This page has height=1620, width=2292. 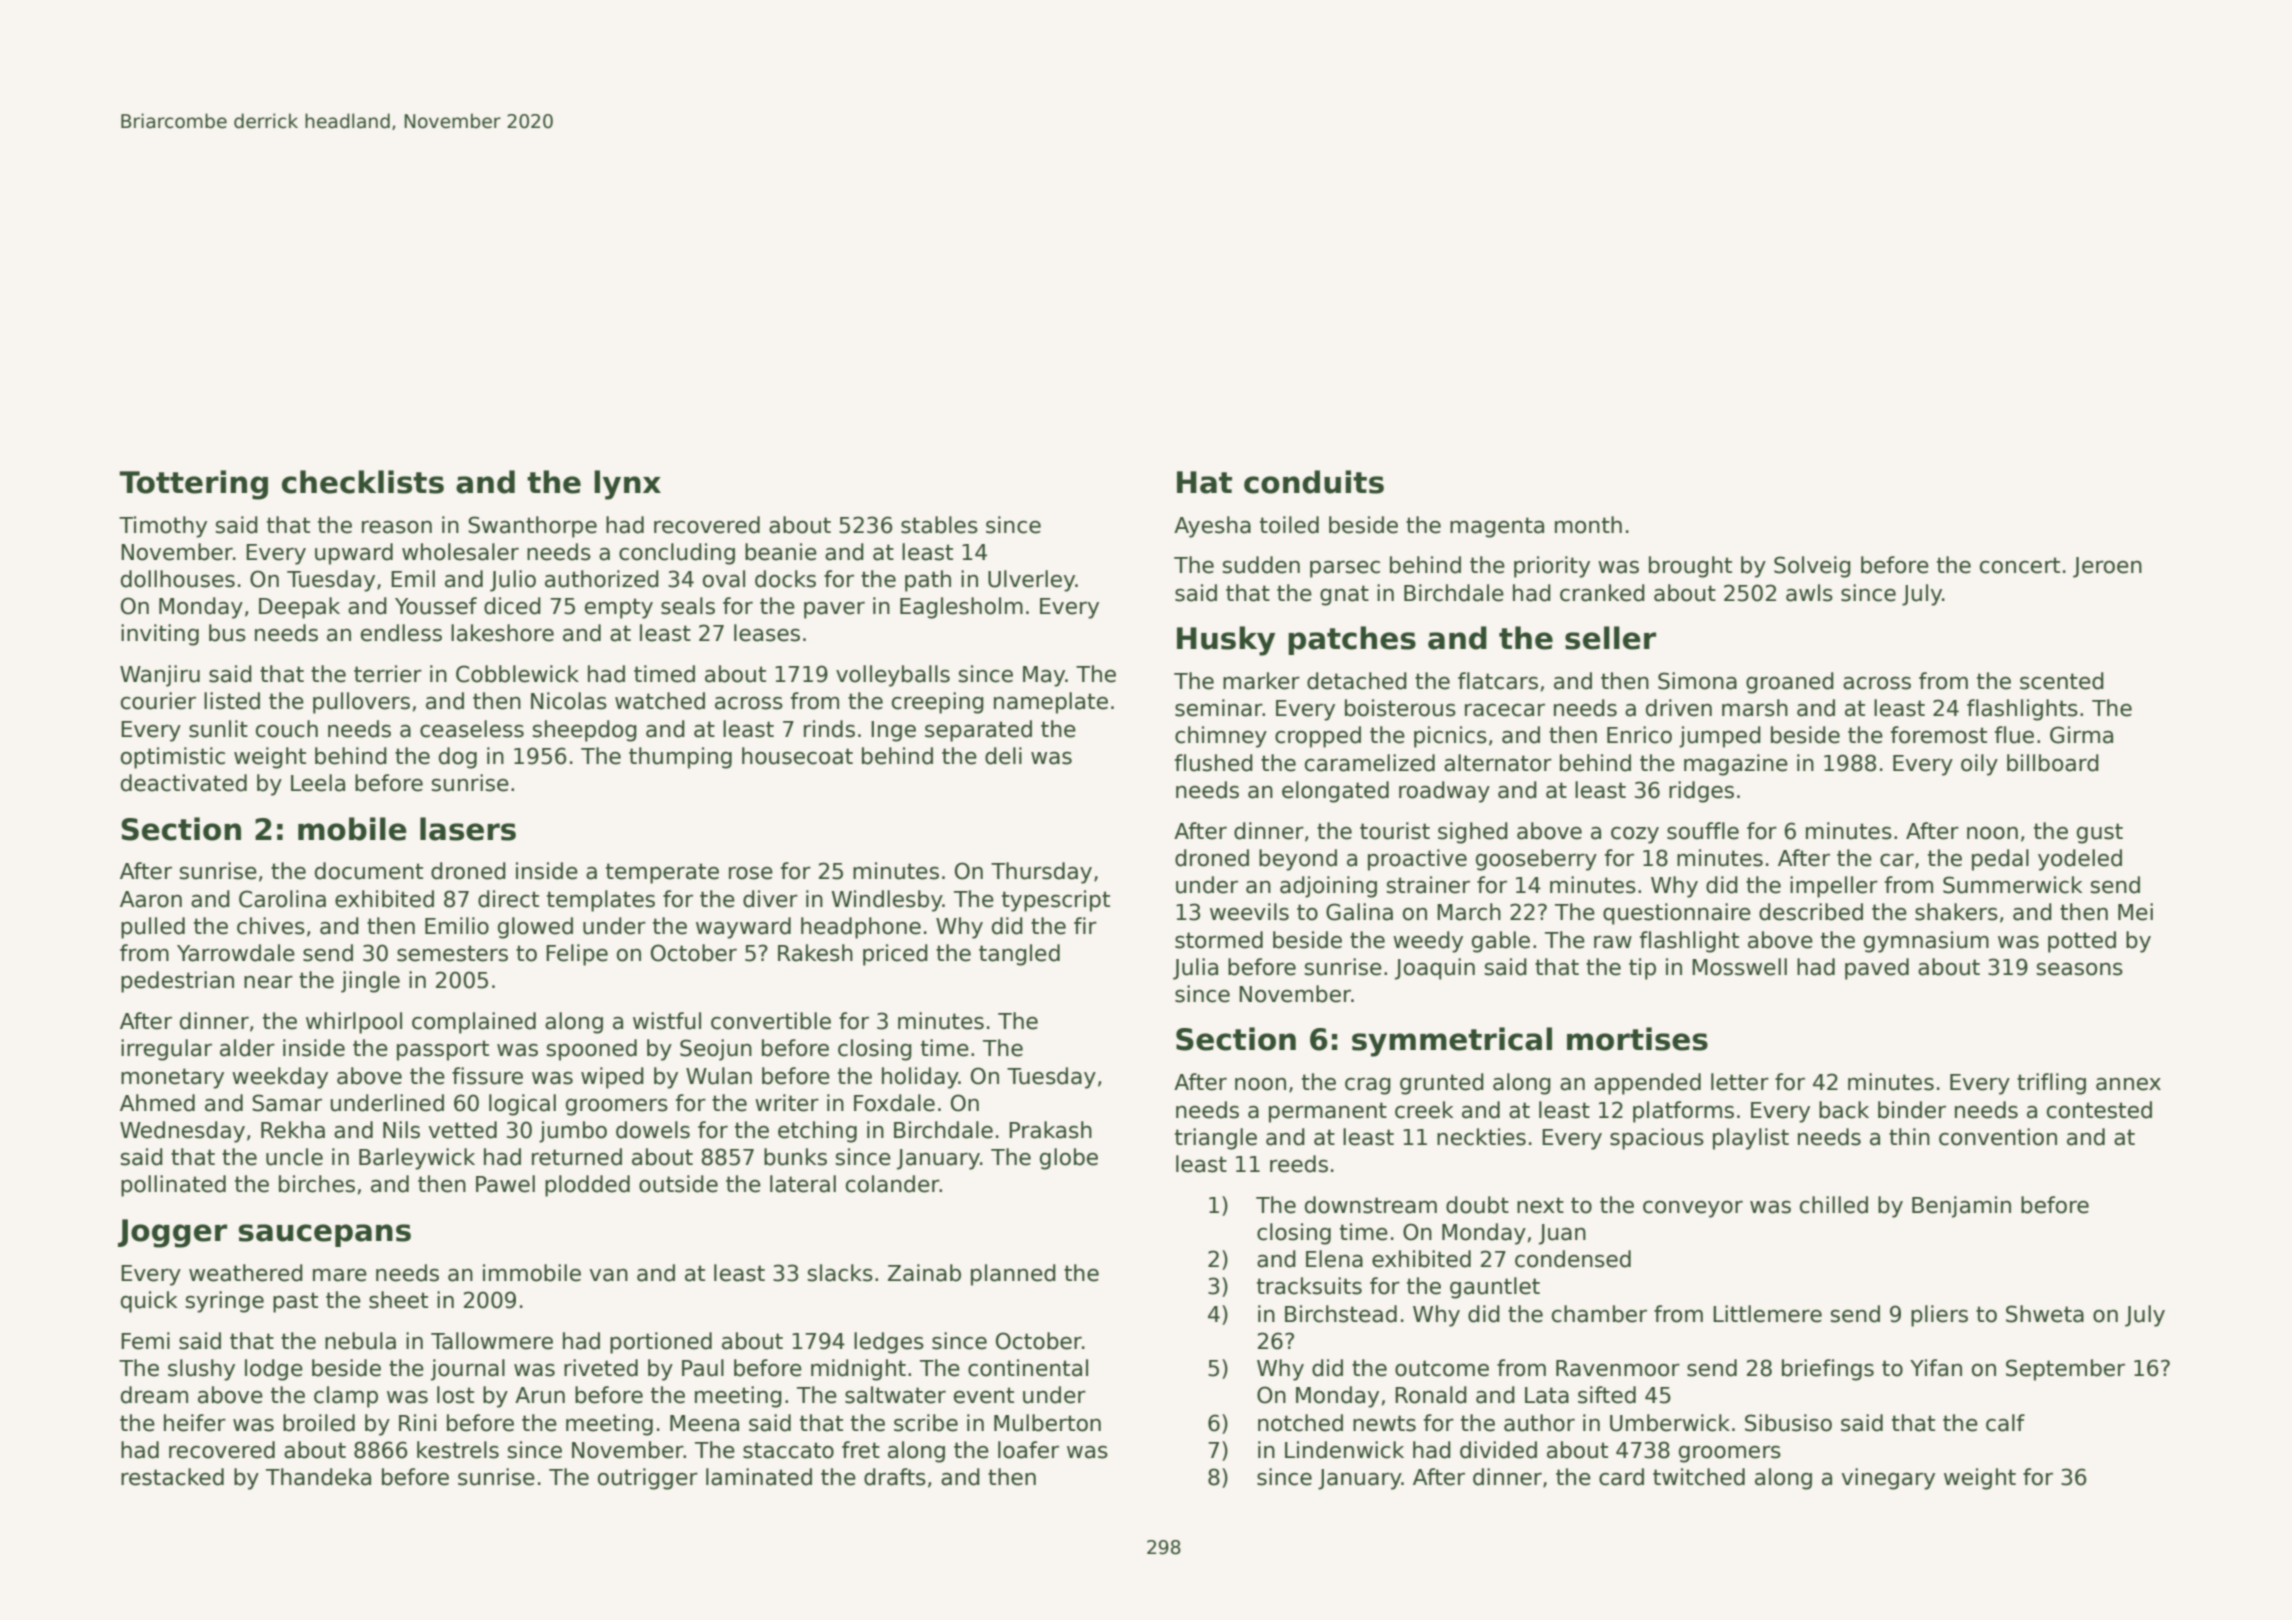 What do you see at coordinates (924, 1273) in the page?
I see `Zainab` at bounding box center [924, 1273].
